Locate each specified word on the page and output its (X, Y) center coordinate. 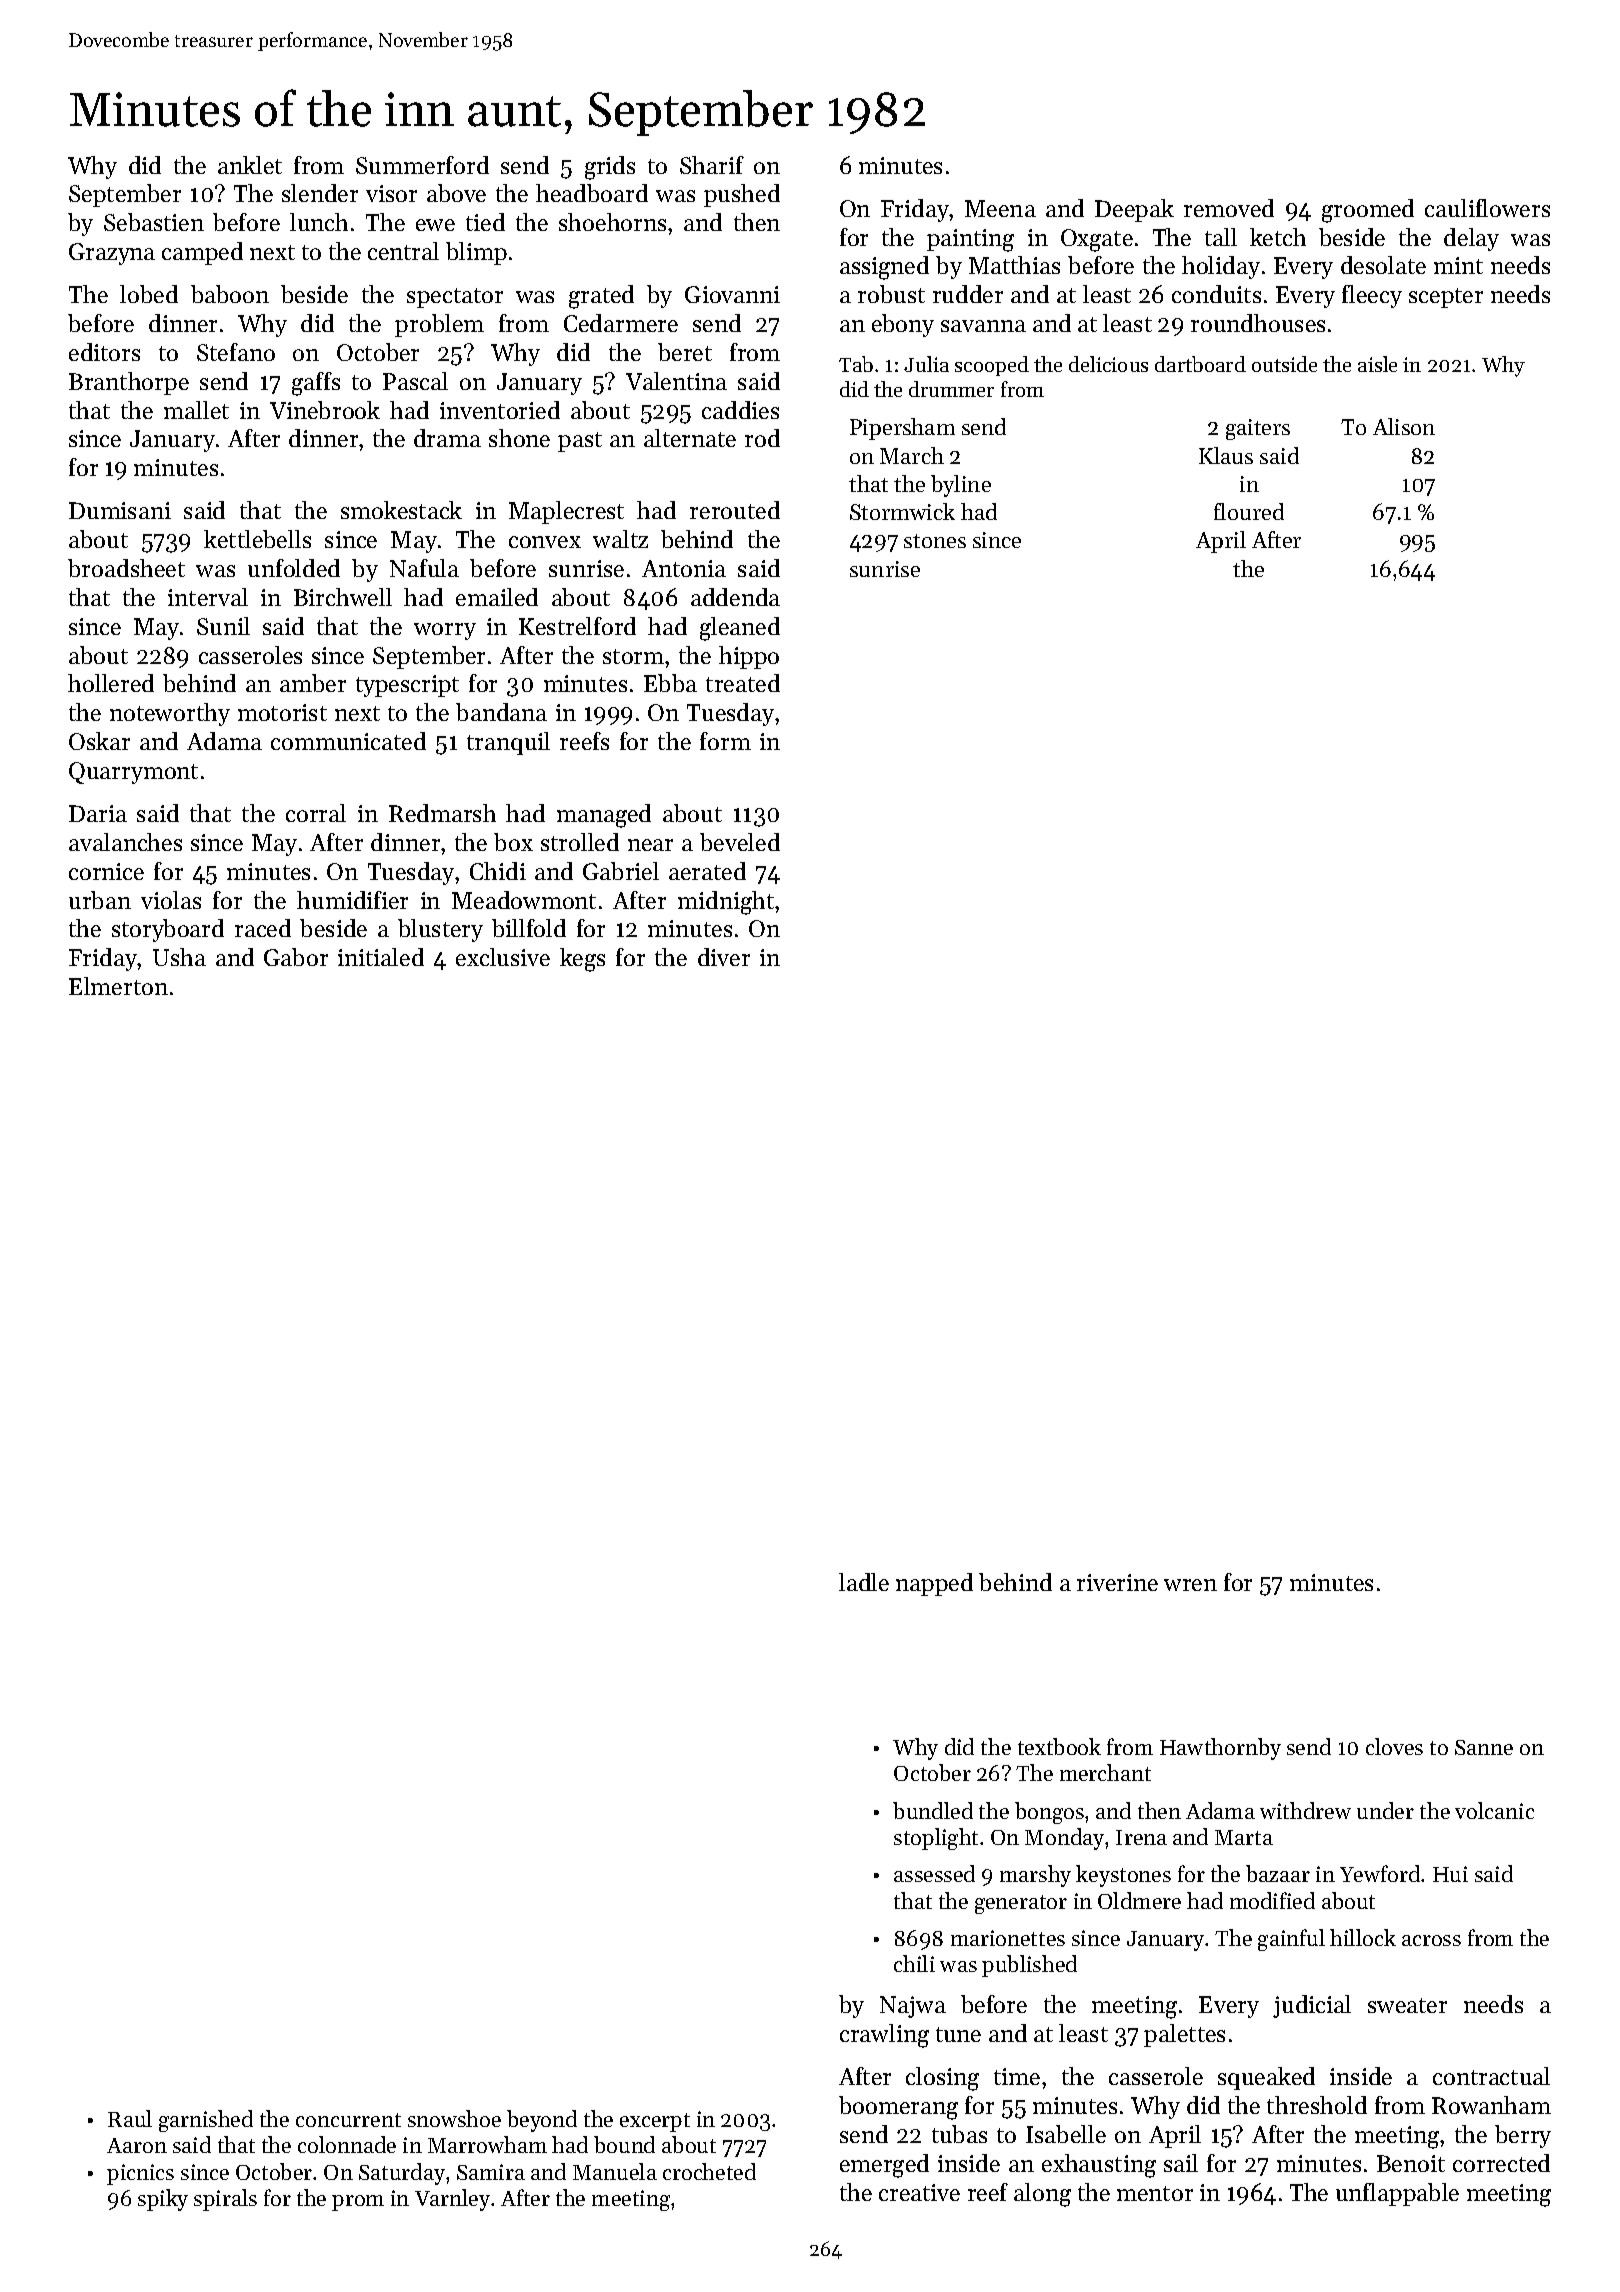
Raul (130, 2118)
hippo (749, 657)
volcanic (1494, 1810)
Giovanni (732, 294)
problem (439, 325)
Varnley (452, 2200)
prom (358, 2203)
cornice (106, 871)
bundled (933, 1810)
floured (1249, 511)
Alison (1404, 426)
